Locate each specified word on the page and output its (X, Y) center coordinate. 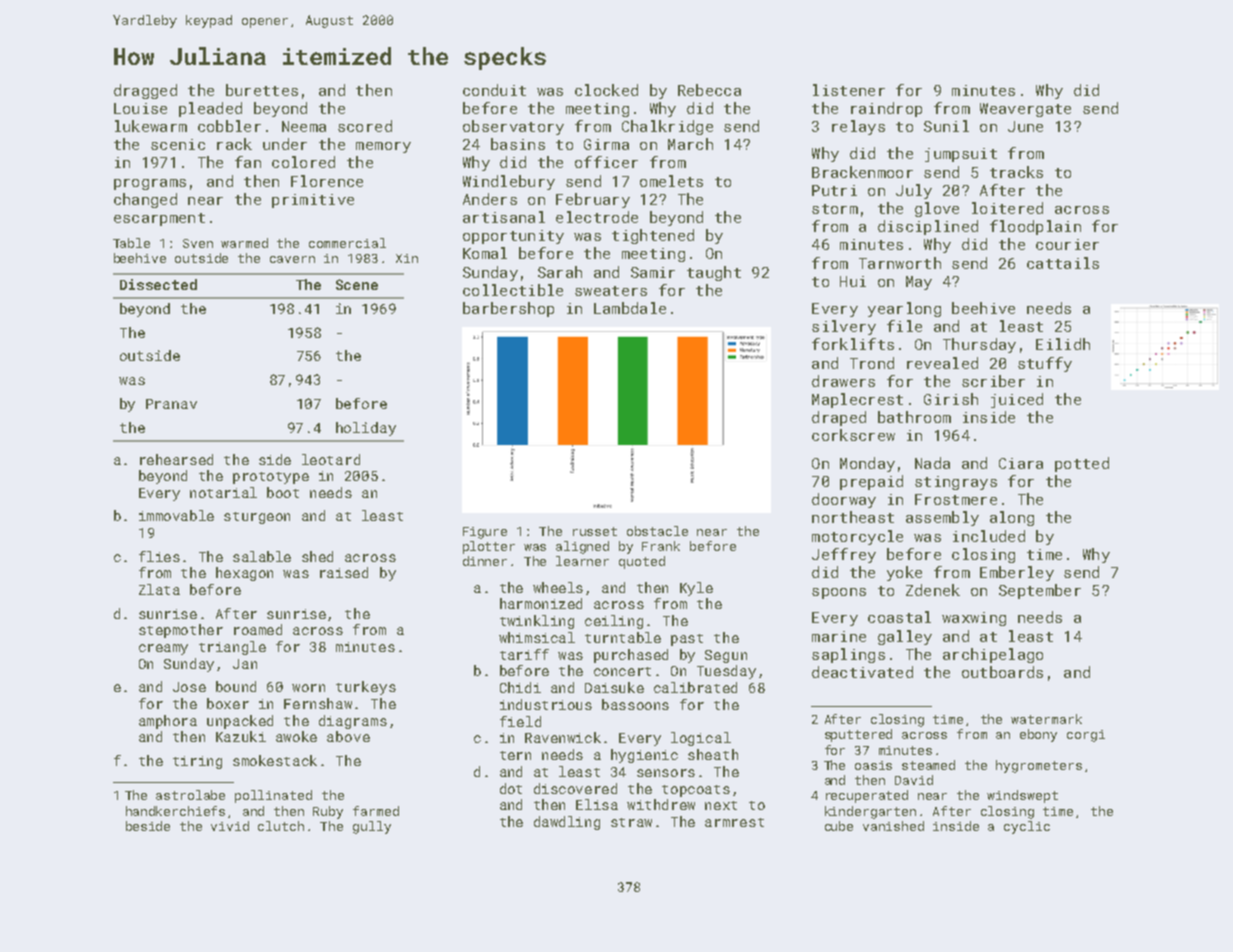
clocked (606, 90)
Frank (661, 546)
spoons (839, 593)
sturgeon (257, 518)
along (1012, 518)
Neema (304, 126)
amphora (168, 722)
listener (849, 90)
